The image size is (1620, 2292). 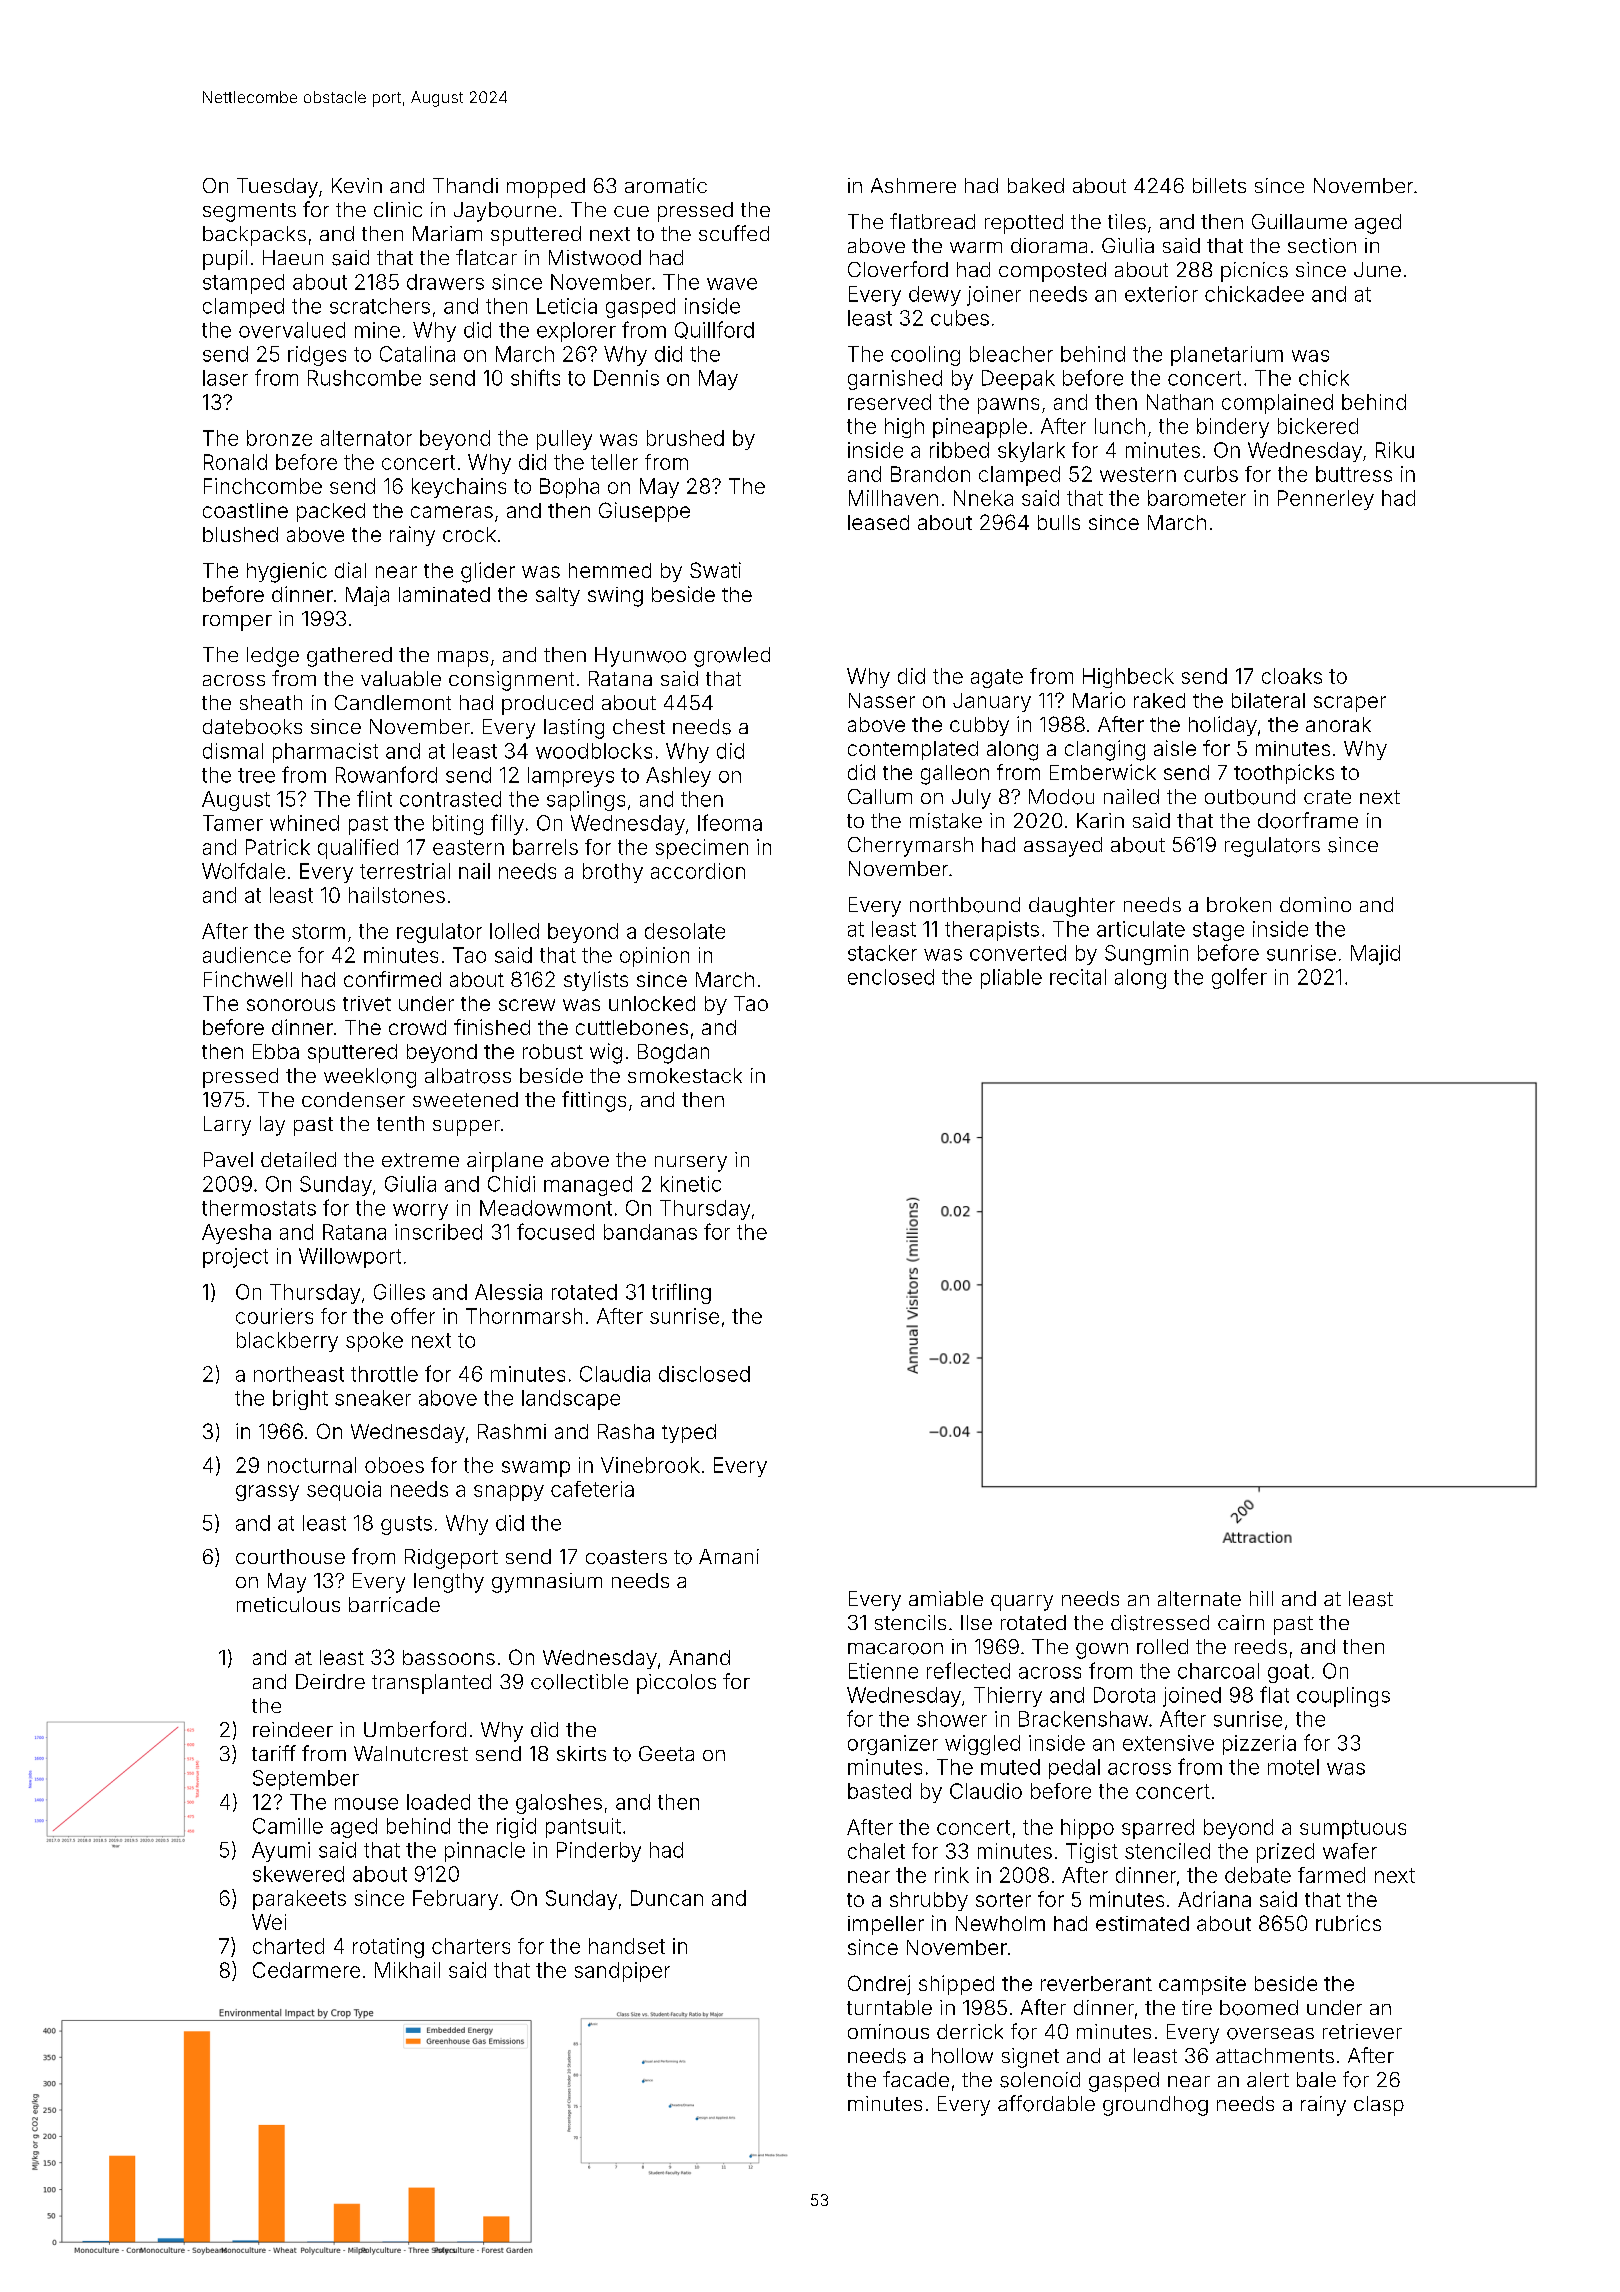 I want to click on Riku, so click(x=1395, y=450).
